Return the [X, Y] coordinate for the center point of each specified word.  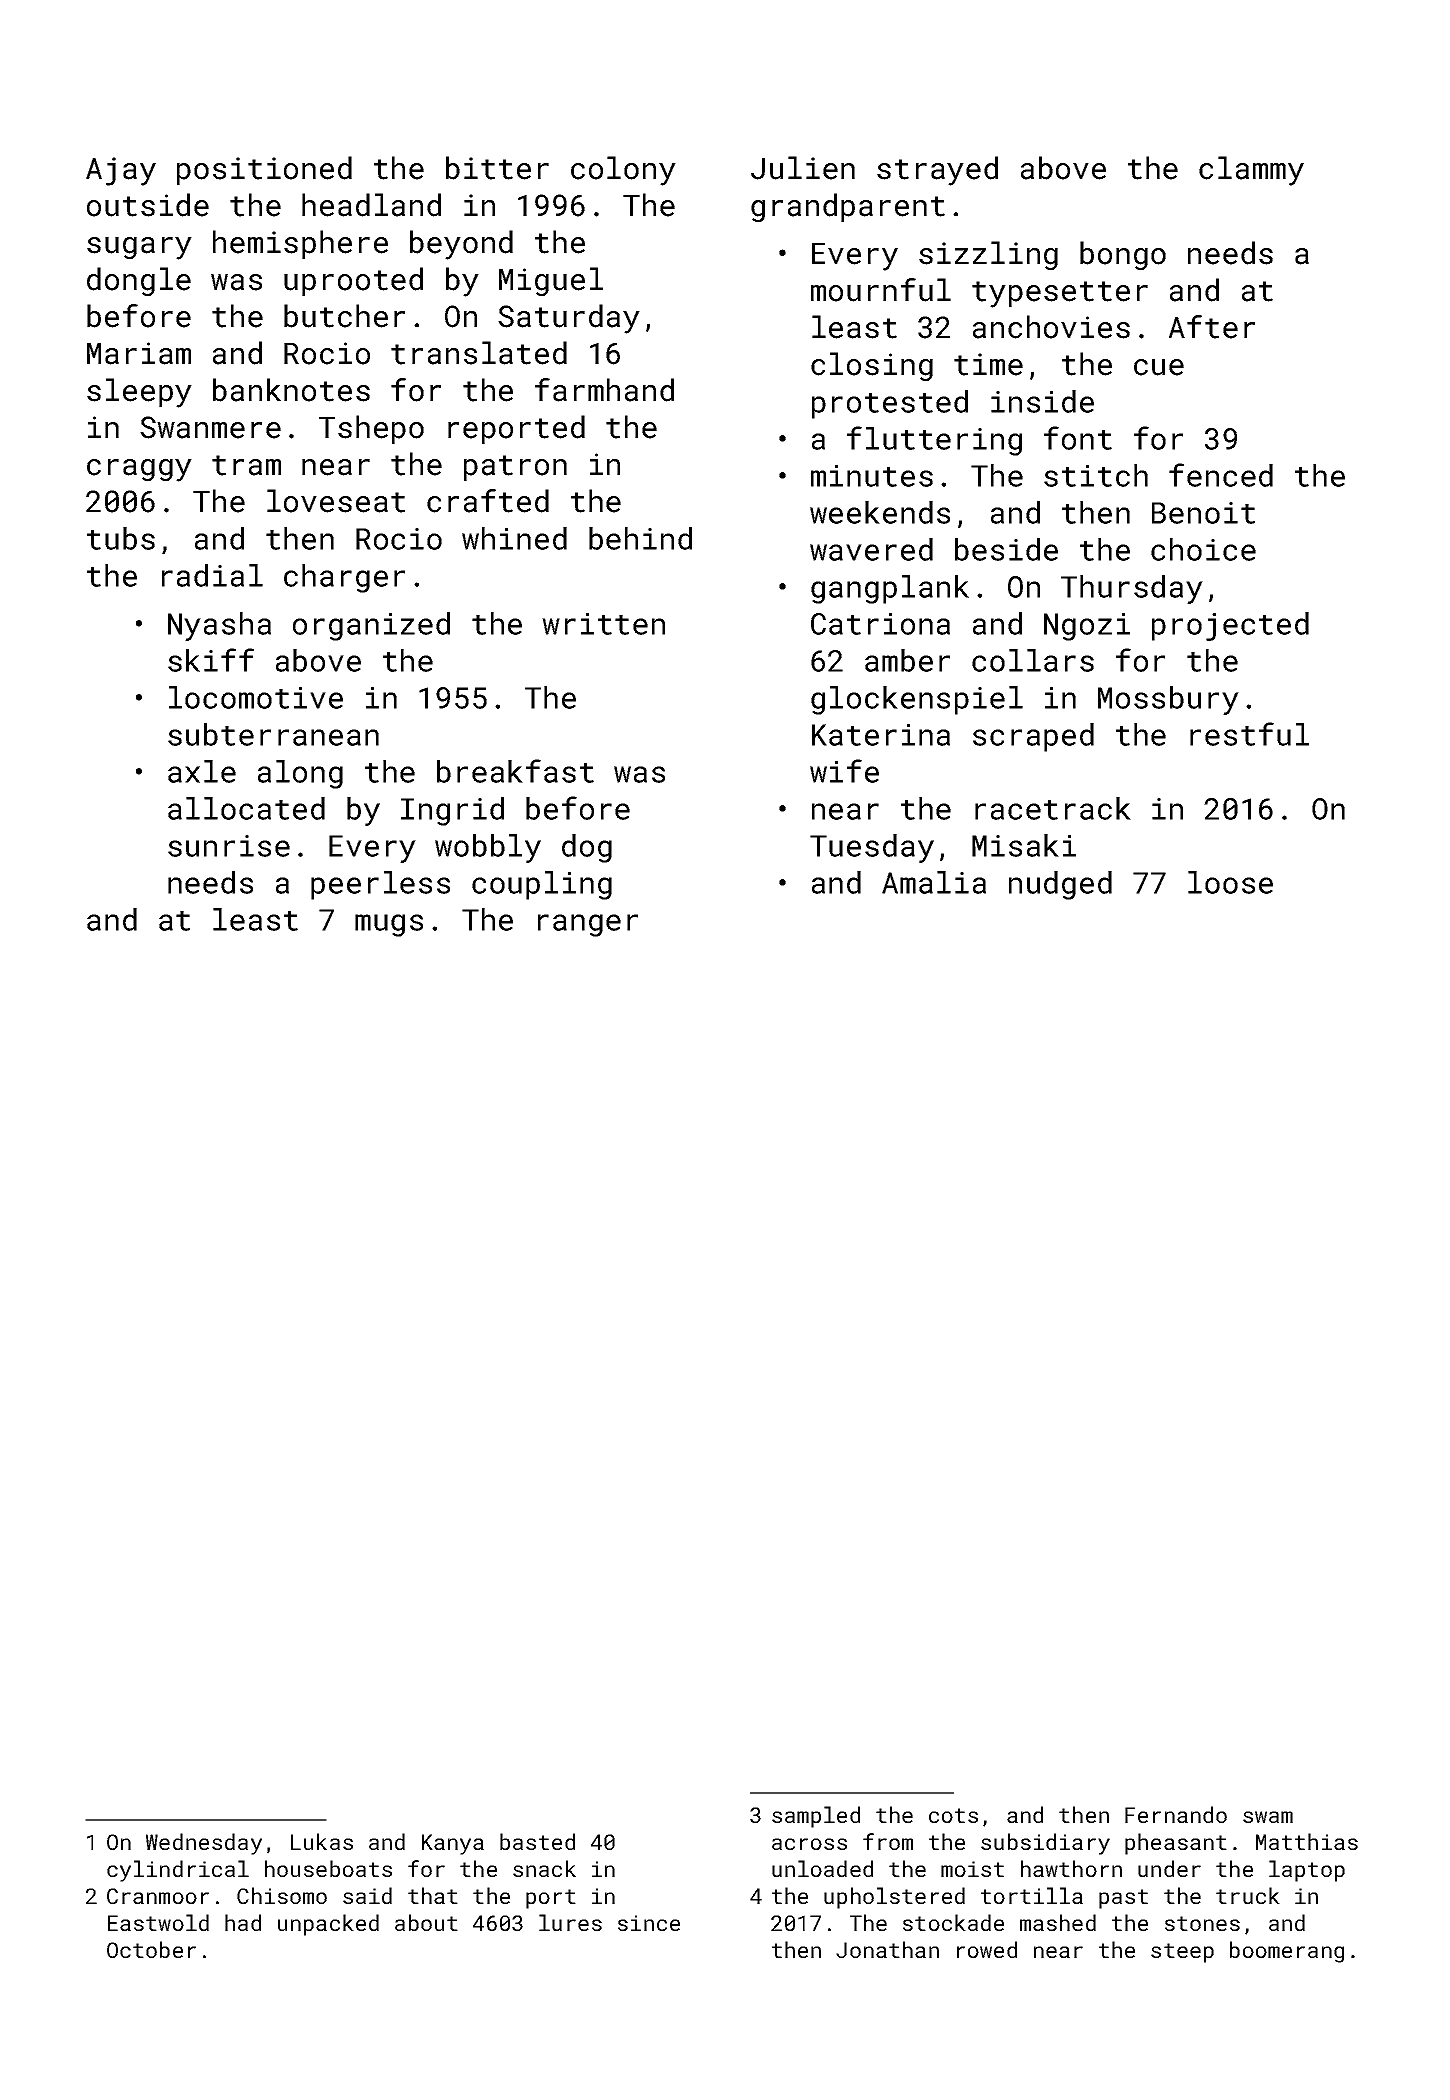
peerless [380, 885]
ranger [588, 925]
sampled [816, 1817]
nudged [1060, 885]
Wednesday [204, 1844]
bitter [497, 168]
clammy [1251, 171]
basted [537, 1841]
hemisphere [300, 244]
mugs [389, 925]
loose [1230, 882]
